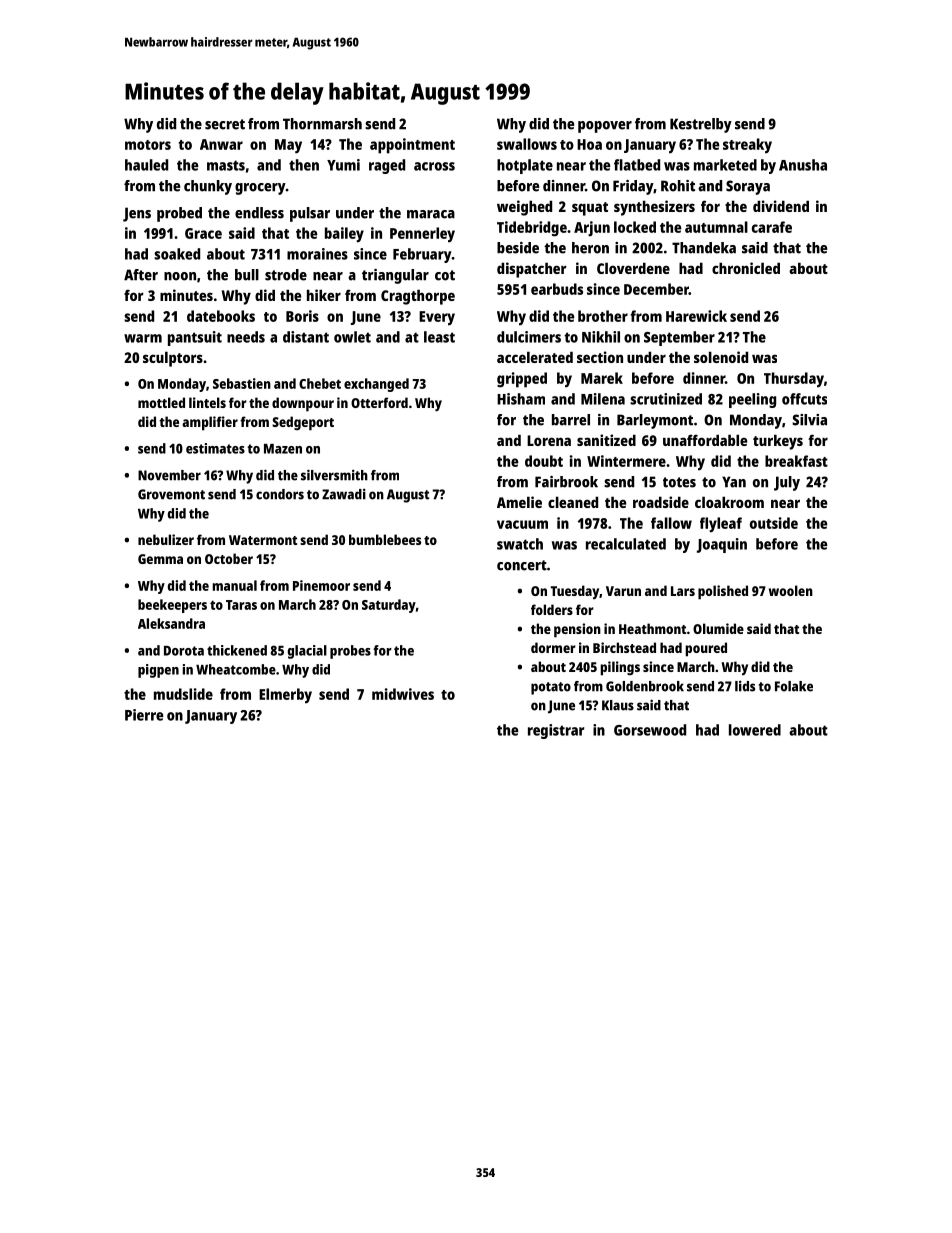  What do you see at coordinates (701, 125) in the image?
I see `Kestrelby` at bounding box center [701, 125].
